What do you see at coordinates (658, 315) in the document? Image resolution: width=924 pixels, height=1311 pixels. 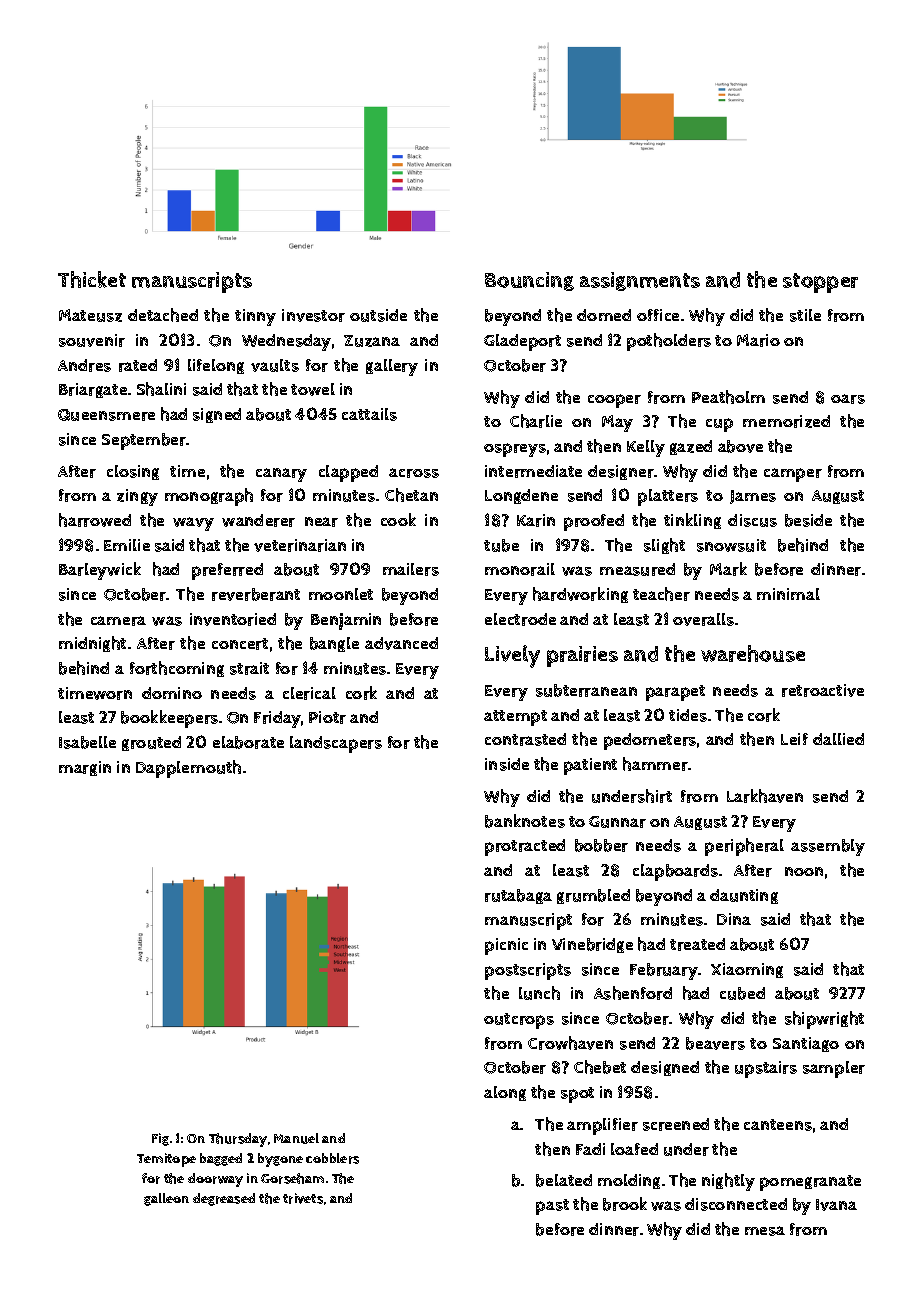 I see `office` at bounding box center [658, 315].
